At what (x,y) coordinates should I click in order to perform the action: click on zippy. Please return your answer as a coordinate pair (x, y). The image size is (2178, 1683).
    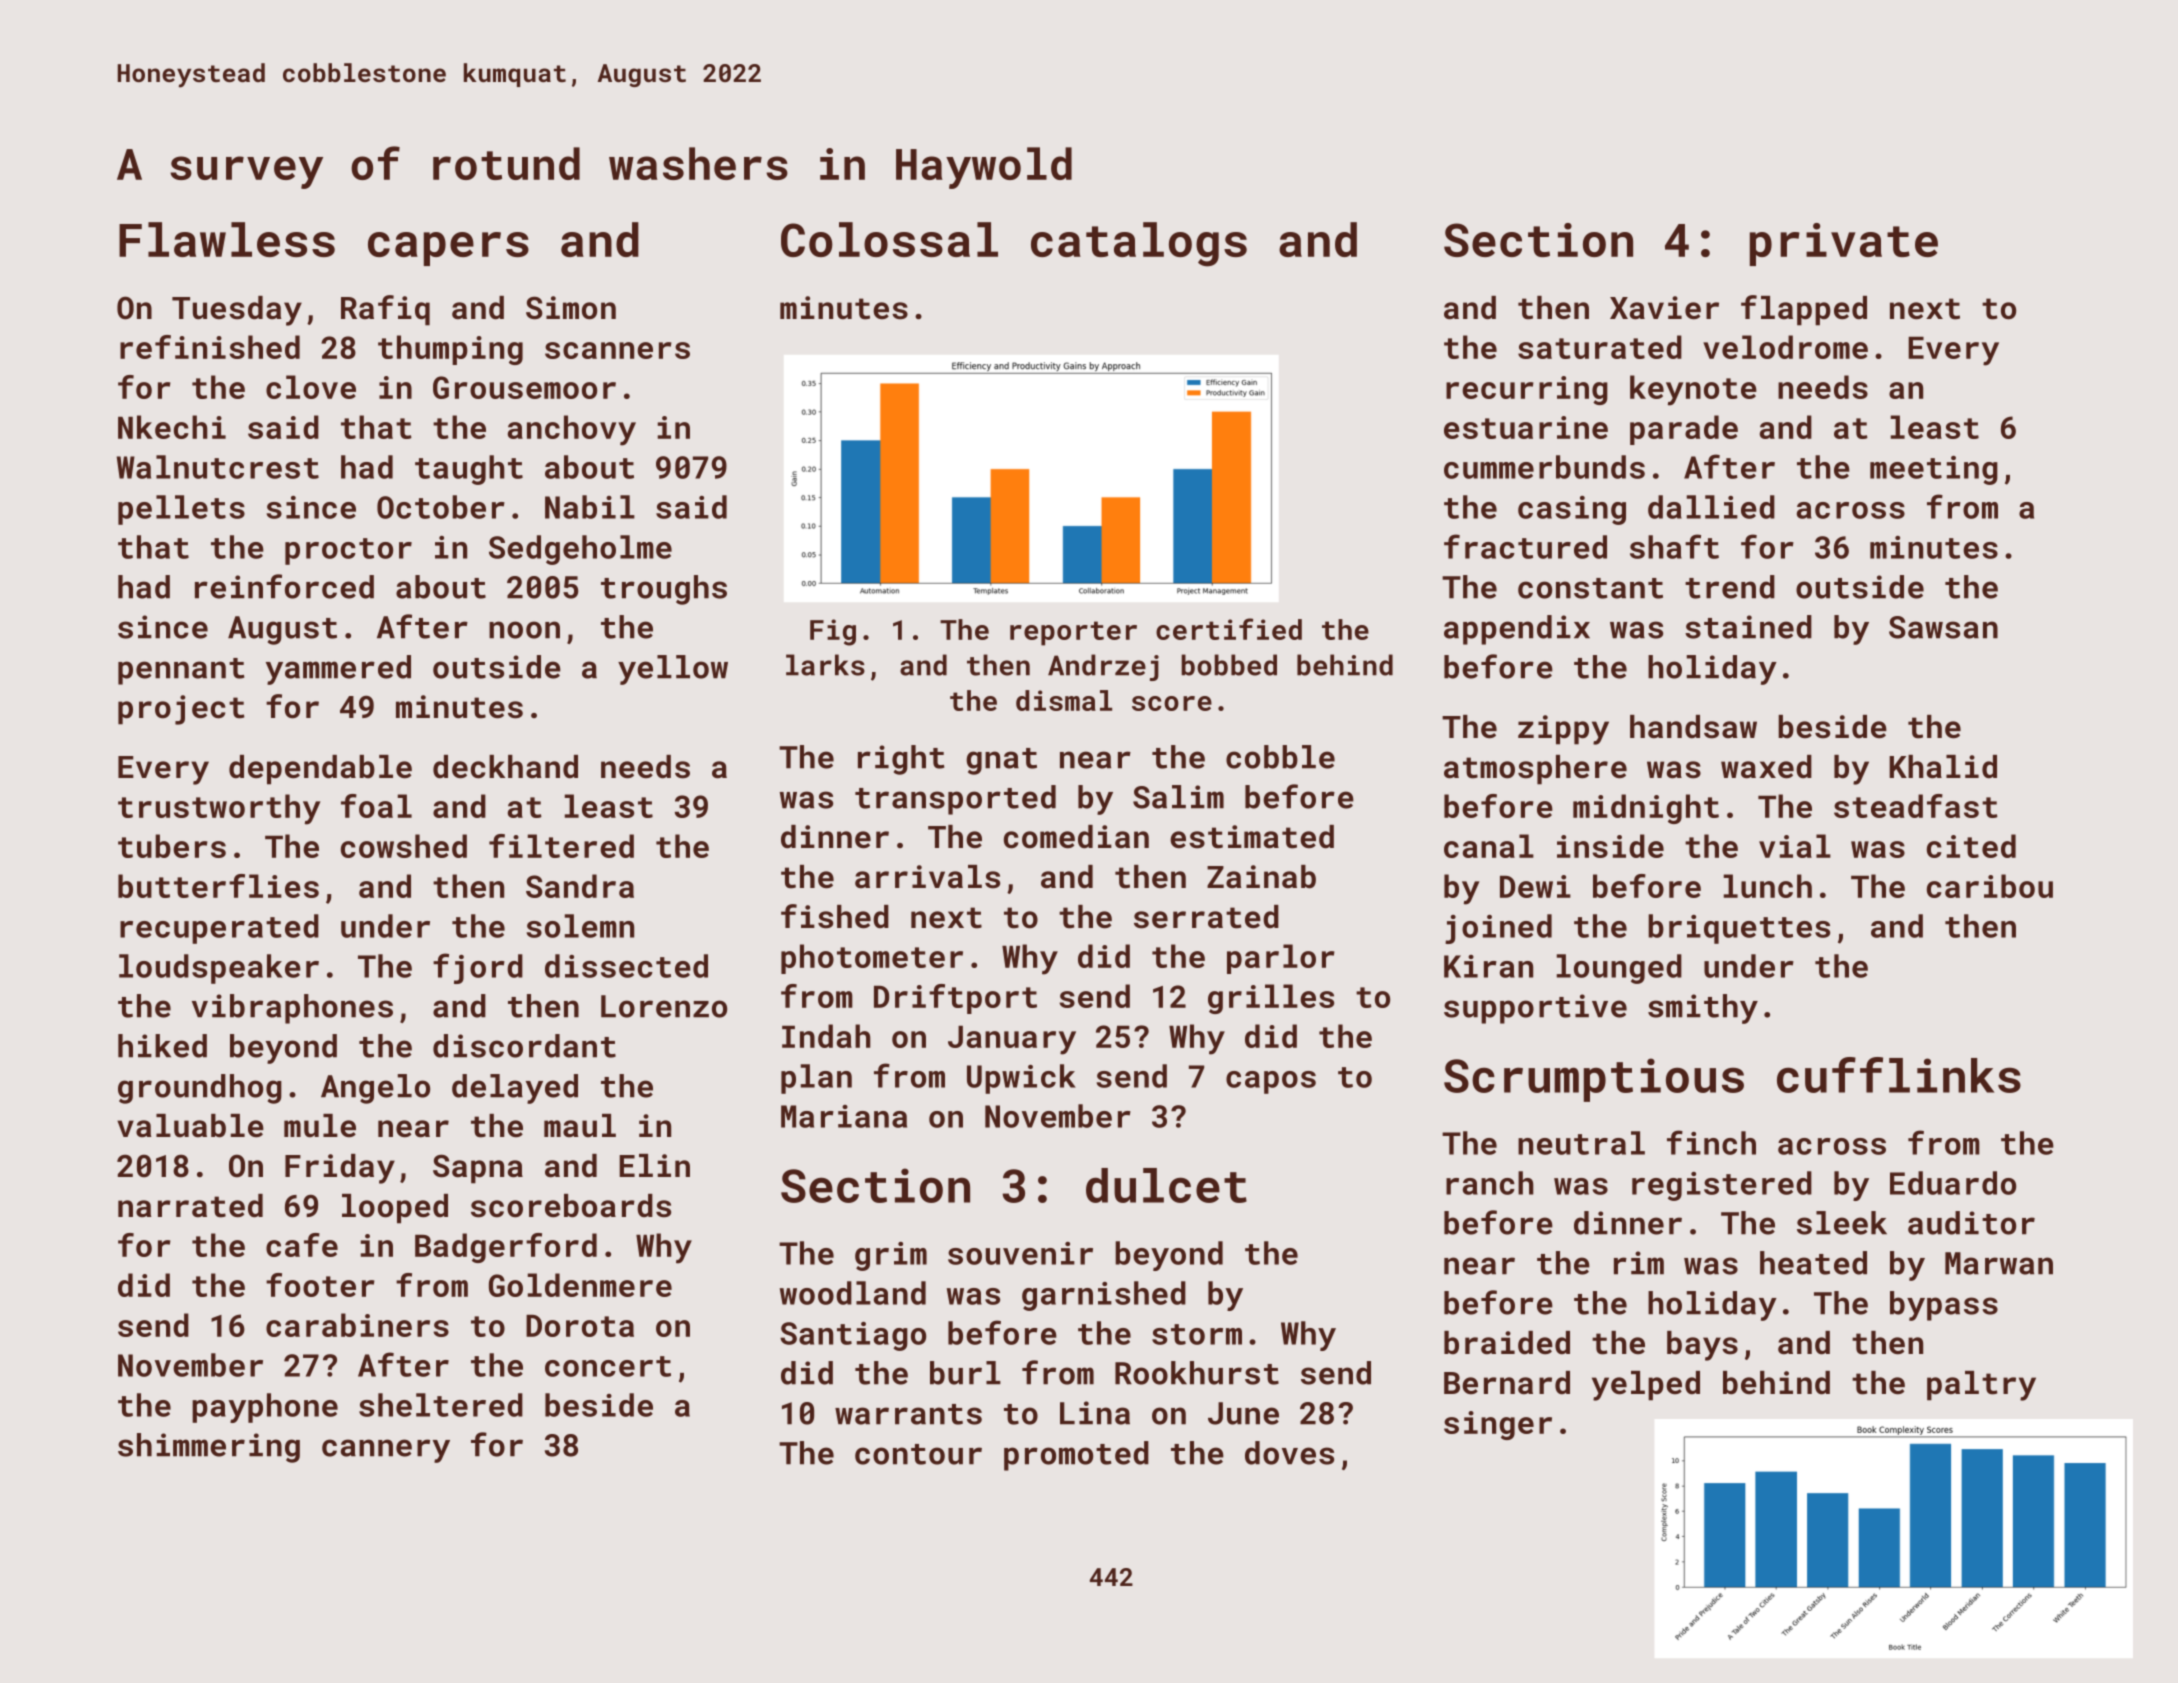
    Looking at the image, I should click on (1563, 730).
